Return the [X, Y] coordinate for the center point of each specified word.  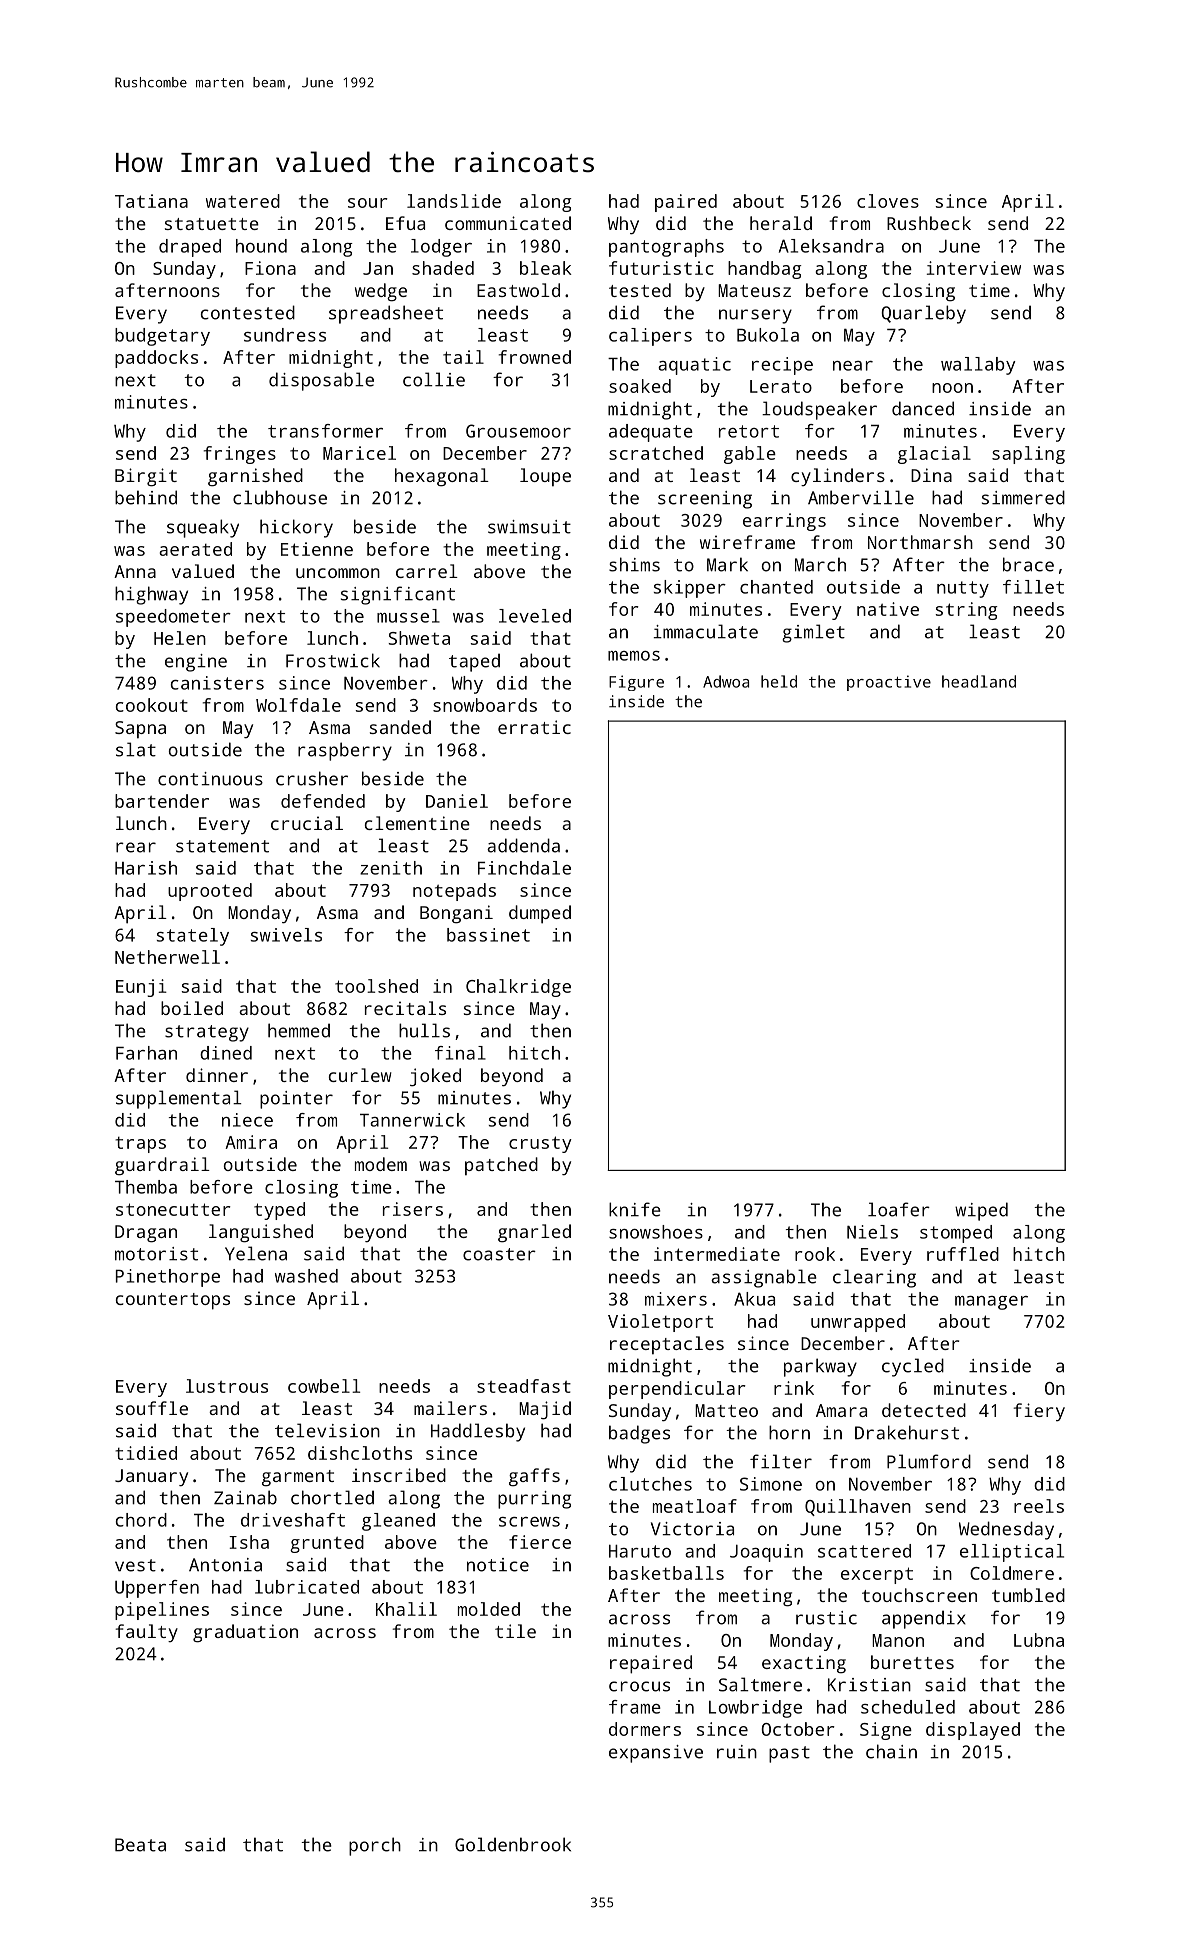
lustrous [227, 1386]
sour [368, 203]
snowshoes [656, 1232]
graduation [245, 1633]
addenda [523, 845]
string [966, 611]
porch [375, 1846]
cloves [888, 201]
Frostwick [333, 660]
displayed [973, 1731]
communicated [508, 223]
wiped [981, 1211]
